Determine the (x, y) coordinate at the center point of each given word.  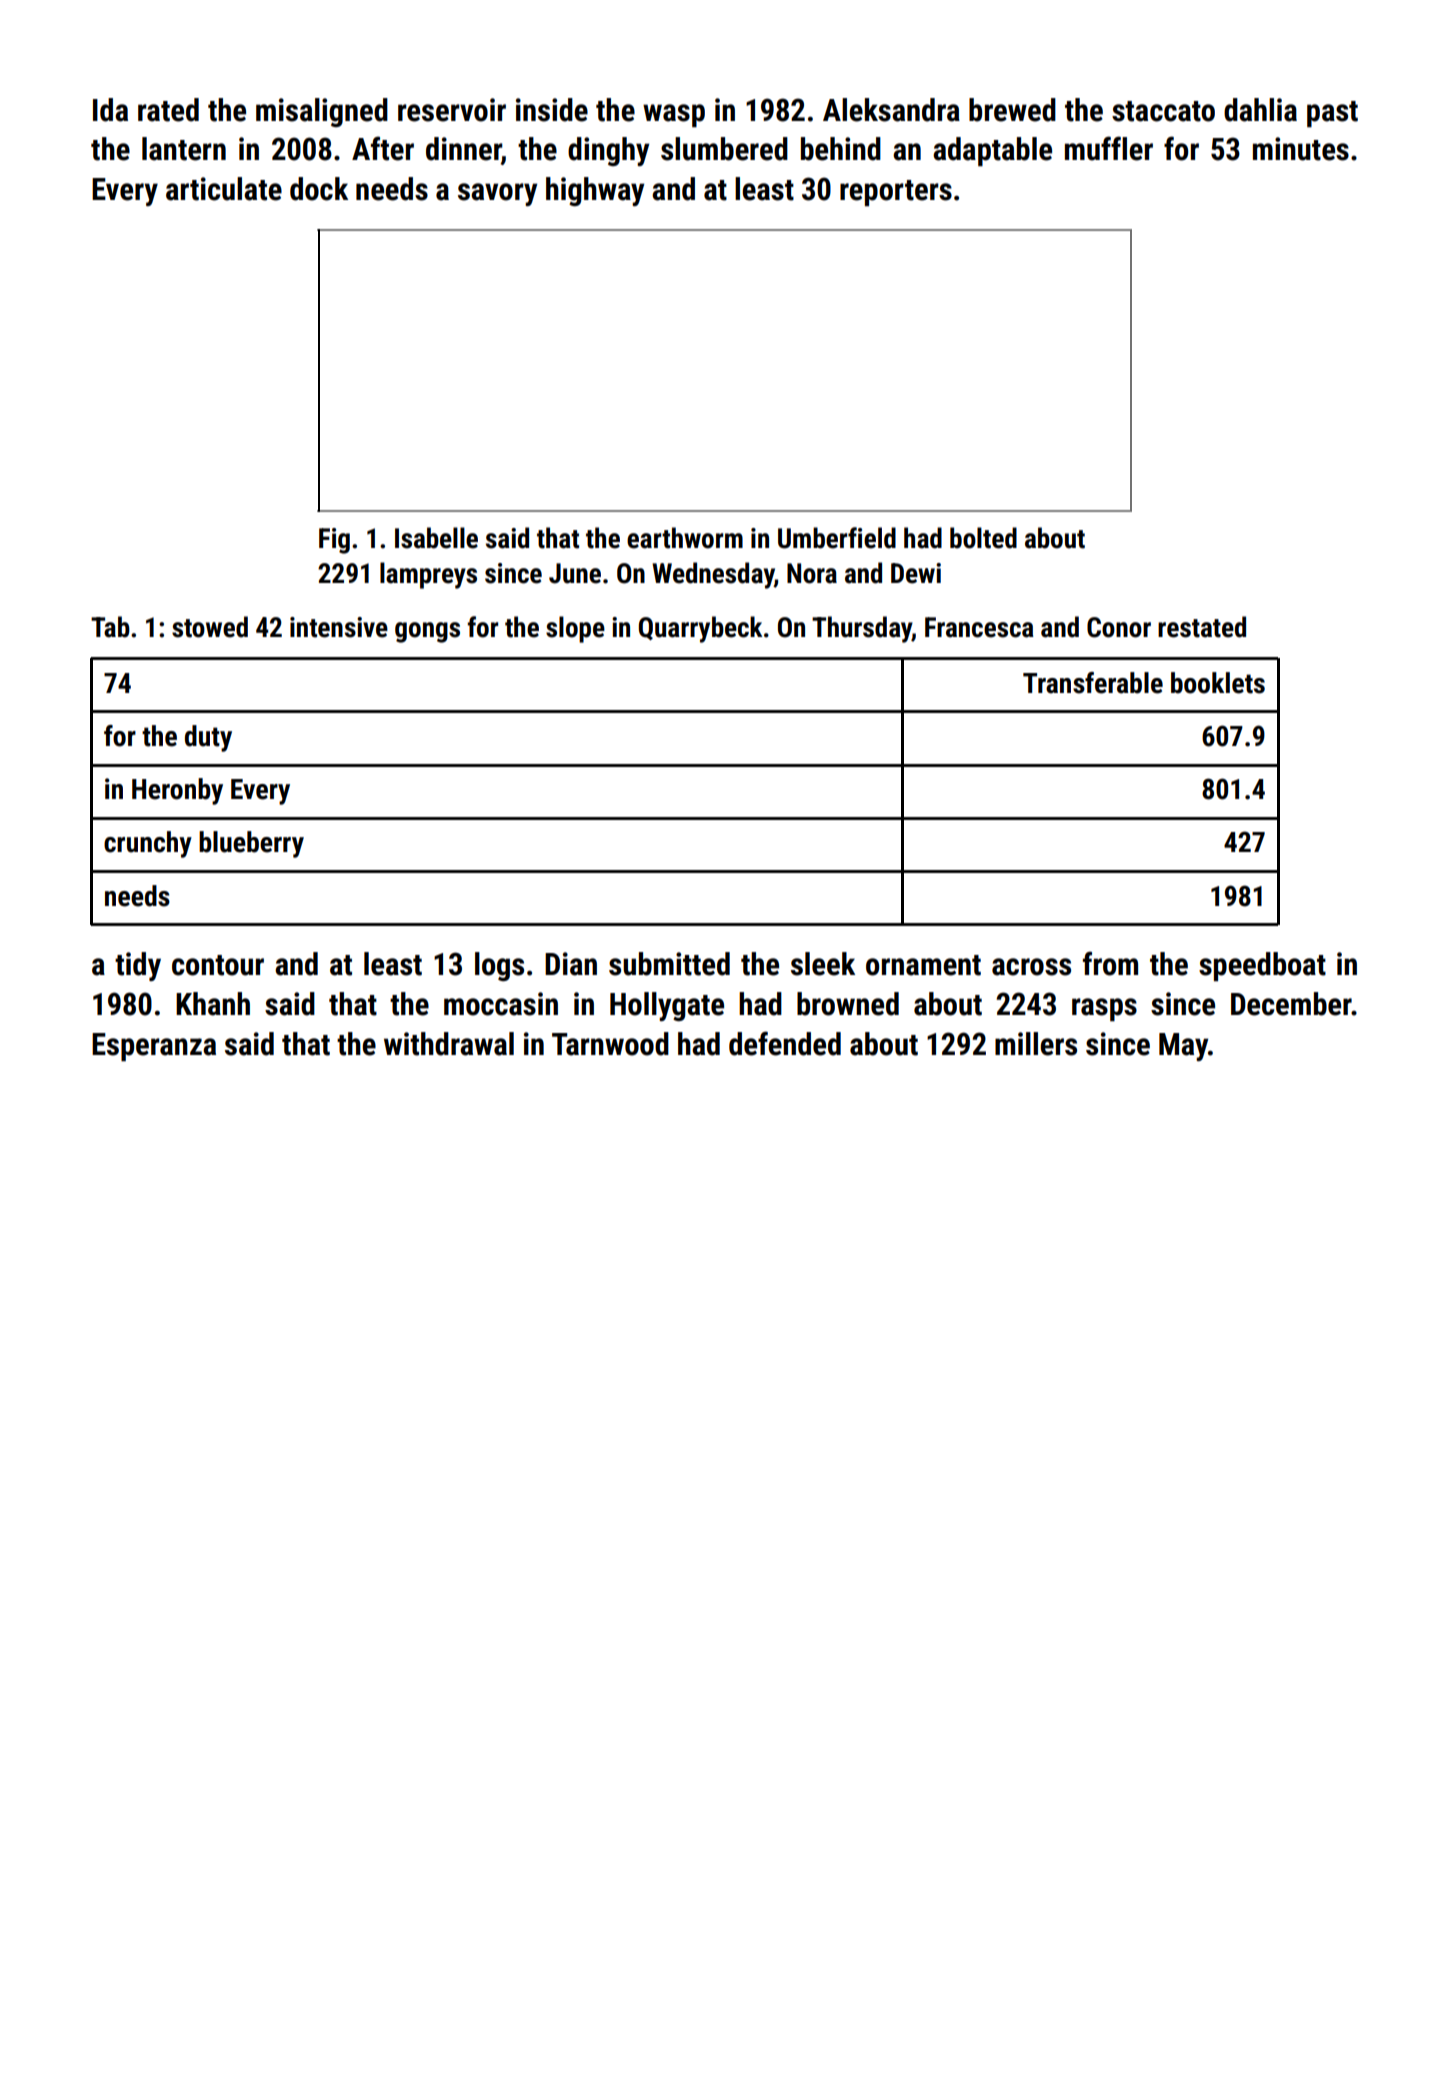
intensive (339, 627)
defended (785, 1043)
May (1183, 1047)
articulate (224, 189)
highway (595, 191)
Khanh (213, 1004)
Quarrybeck (700, 629)
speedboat (1262, 966)
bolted (983, 538)
